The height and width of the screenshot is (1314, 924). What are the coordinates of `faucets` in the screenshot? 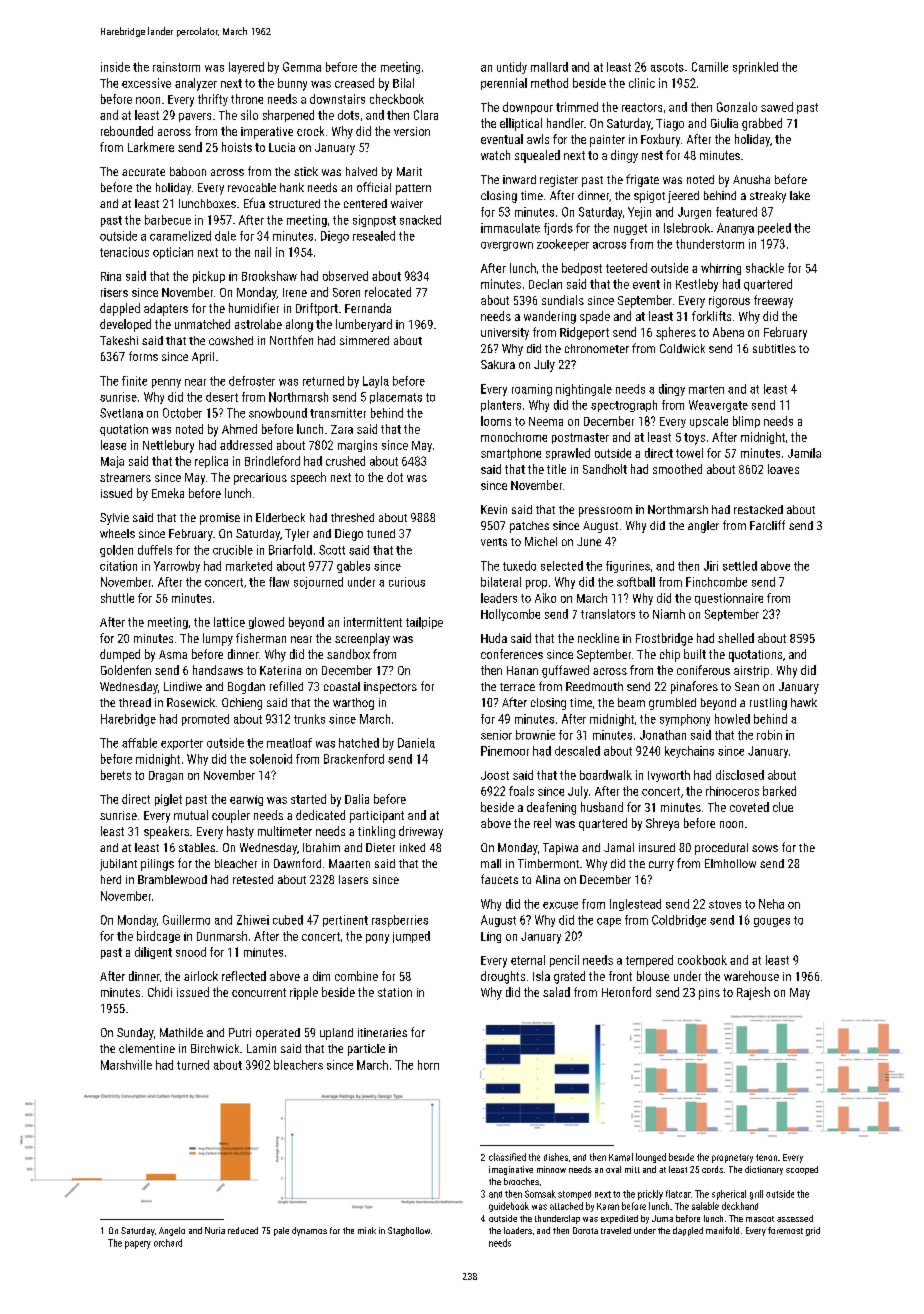 It's located at (499, 879).
